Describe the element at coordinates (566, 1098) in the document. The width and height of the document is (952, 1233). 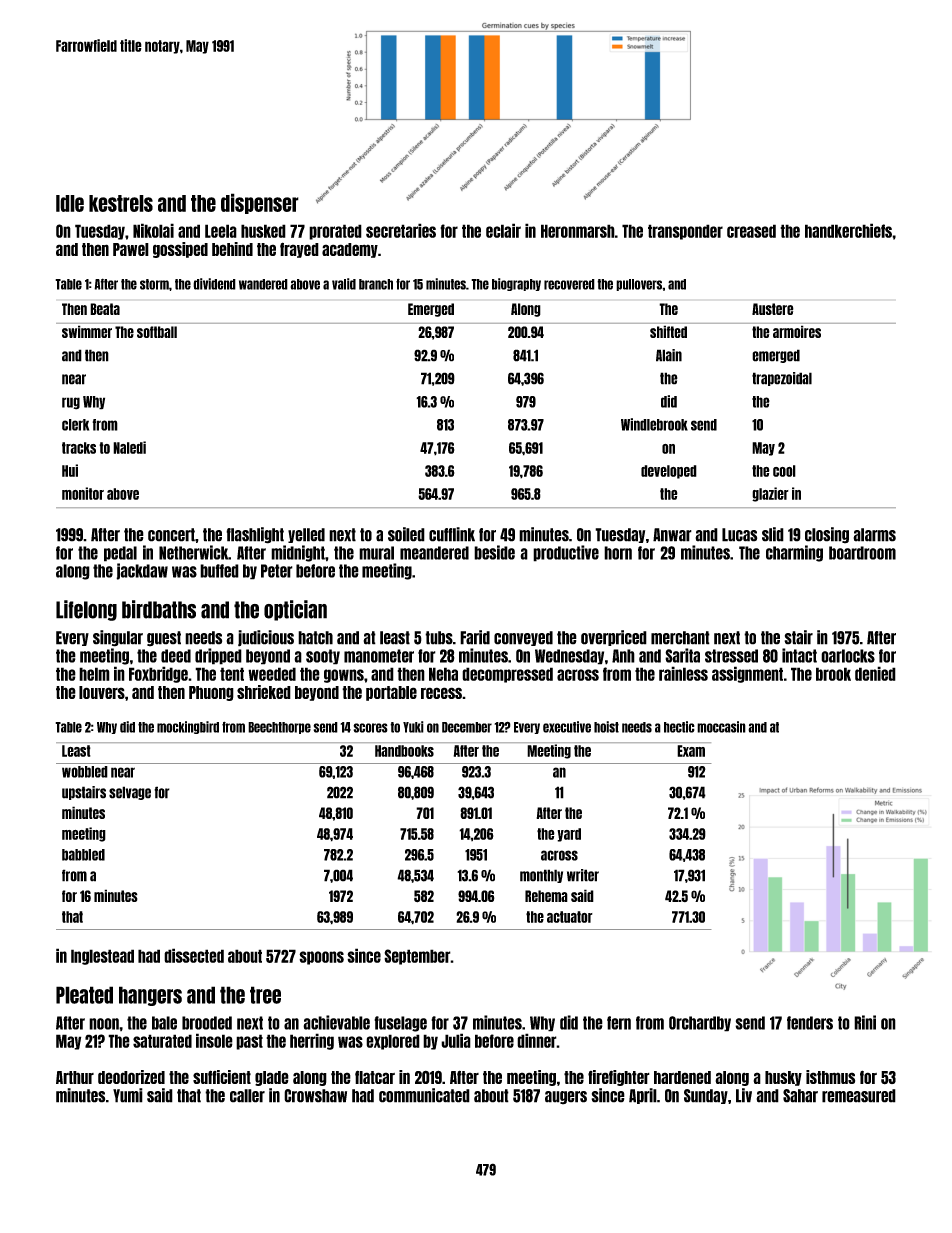
I see `augers` at that location.
